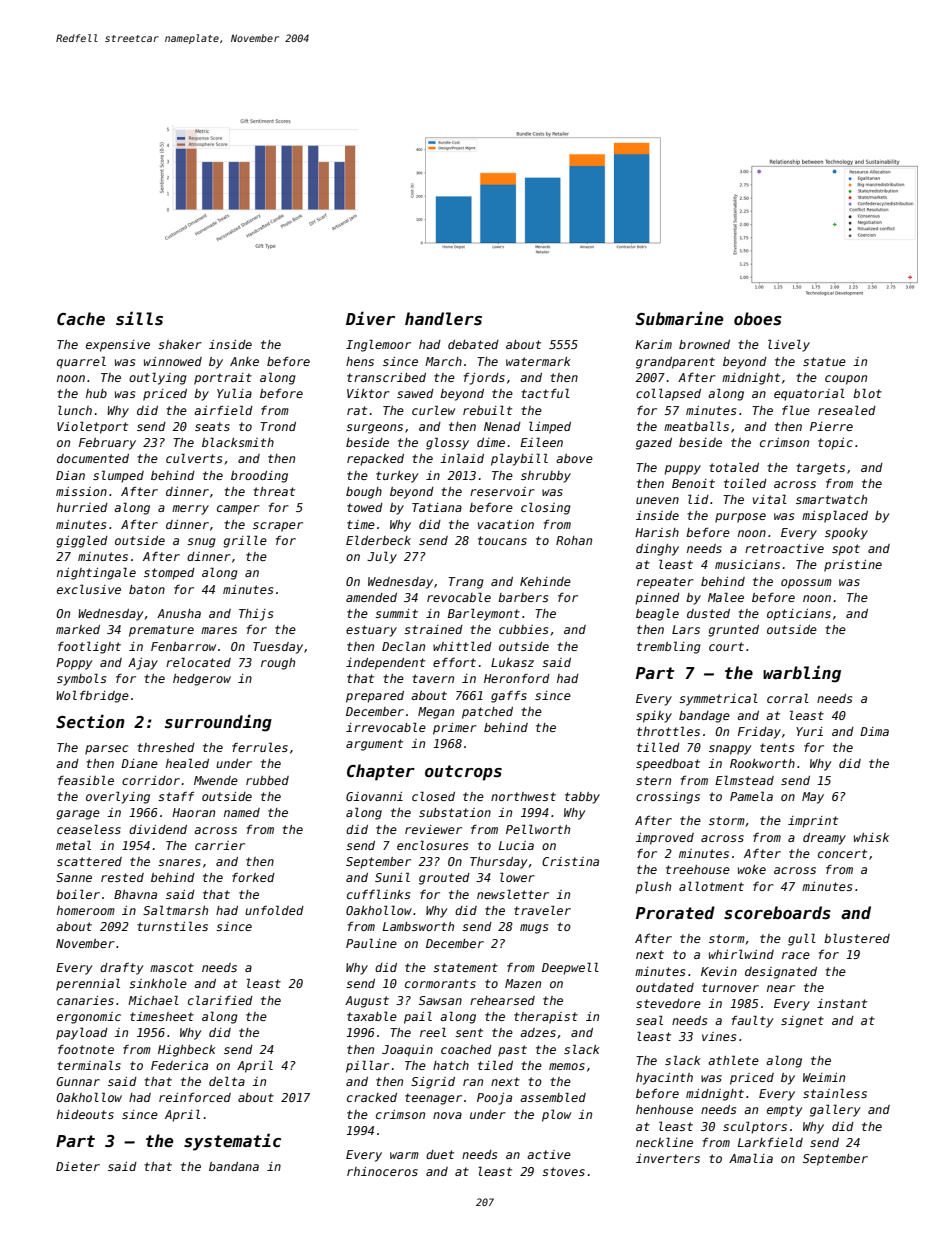 This screenshot has width=952, height=1233. Describe the element at coordinates (418, 1017) in the screenshot. I see `pail` at that location.
